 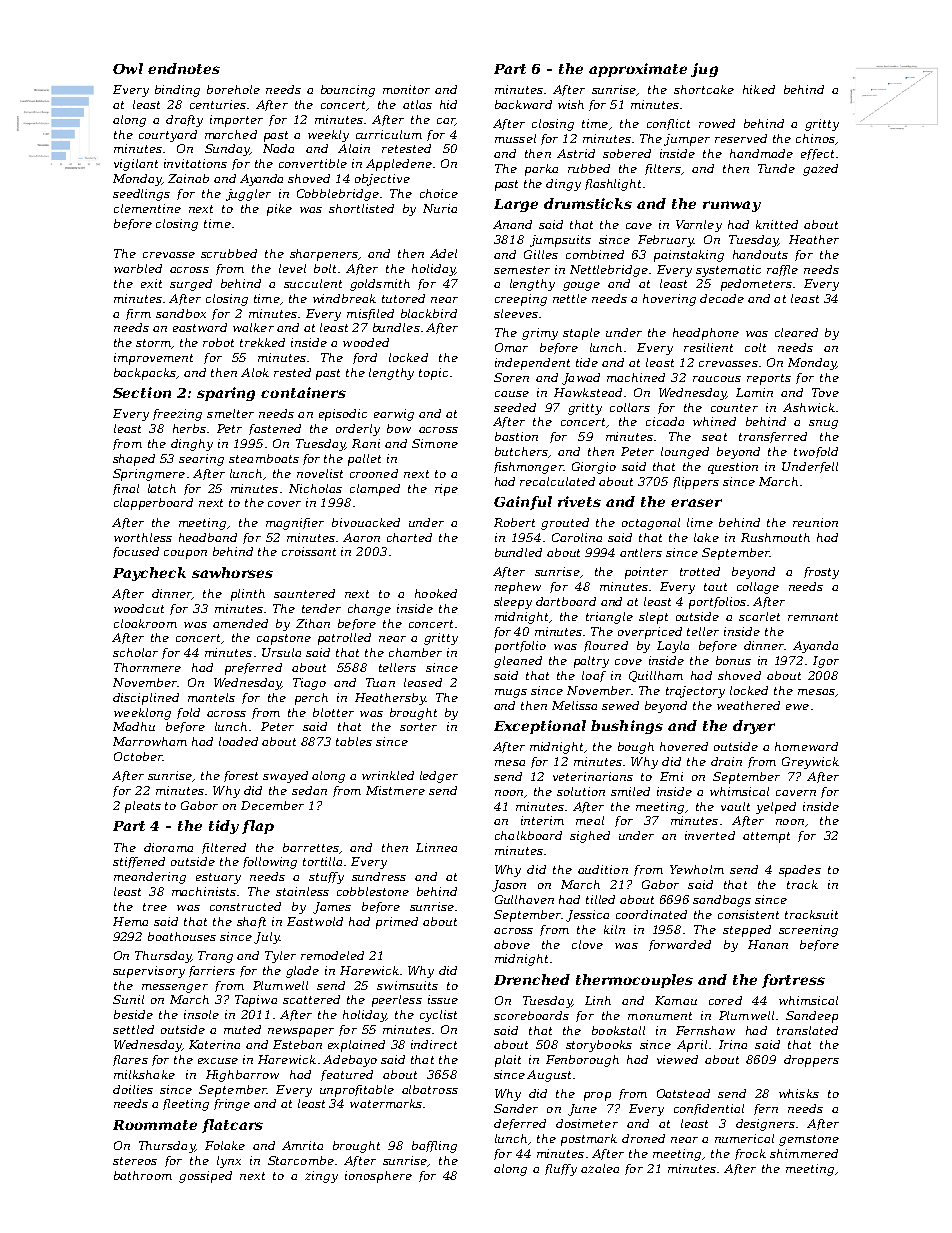 What do you see at coordinates (301, 1160) in the screenshot?
I see `Starcombe` at bounding box center [301, 1160].
